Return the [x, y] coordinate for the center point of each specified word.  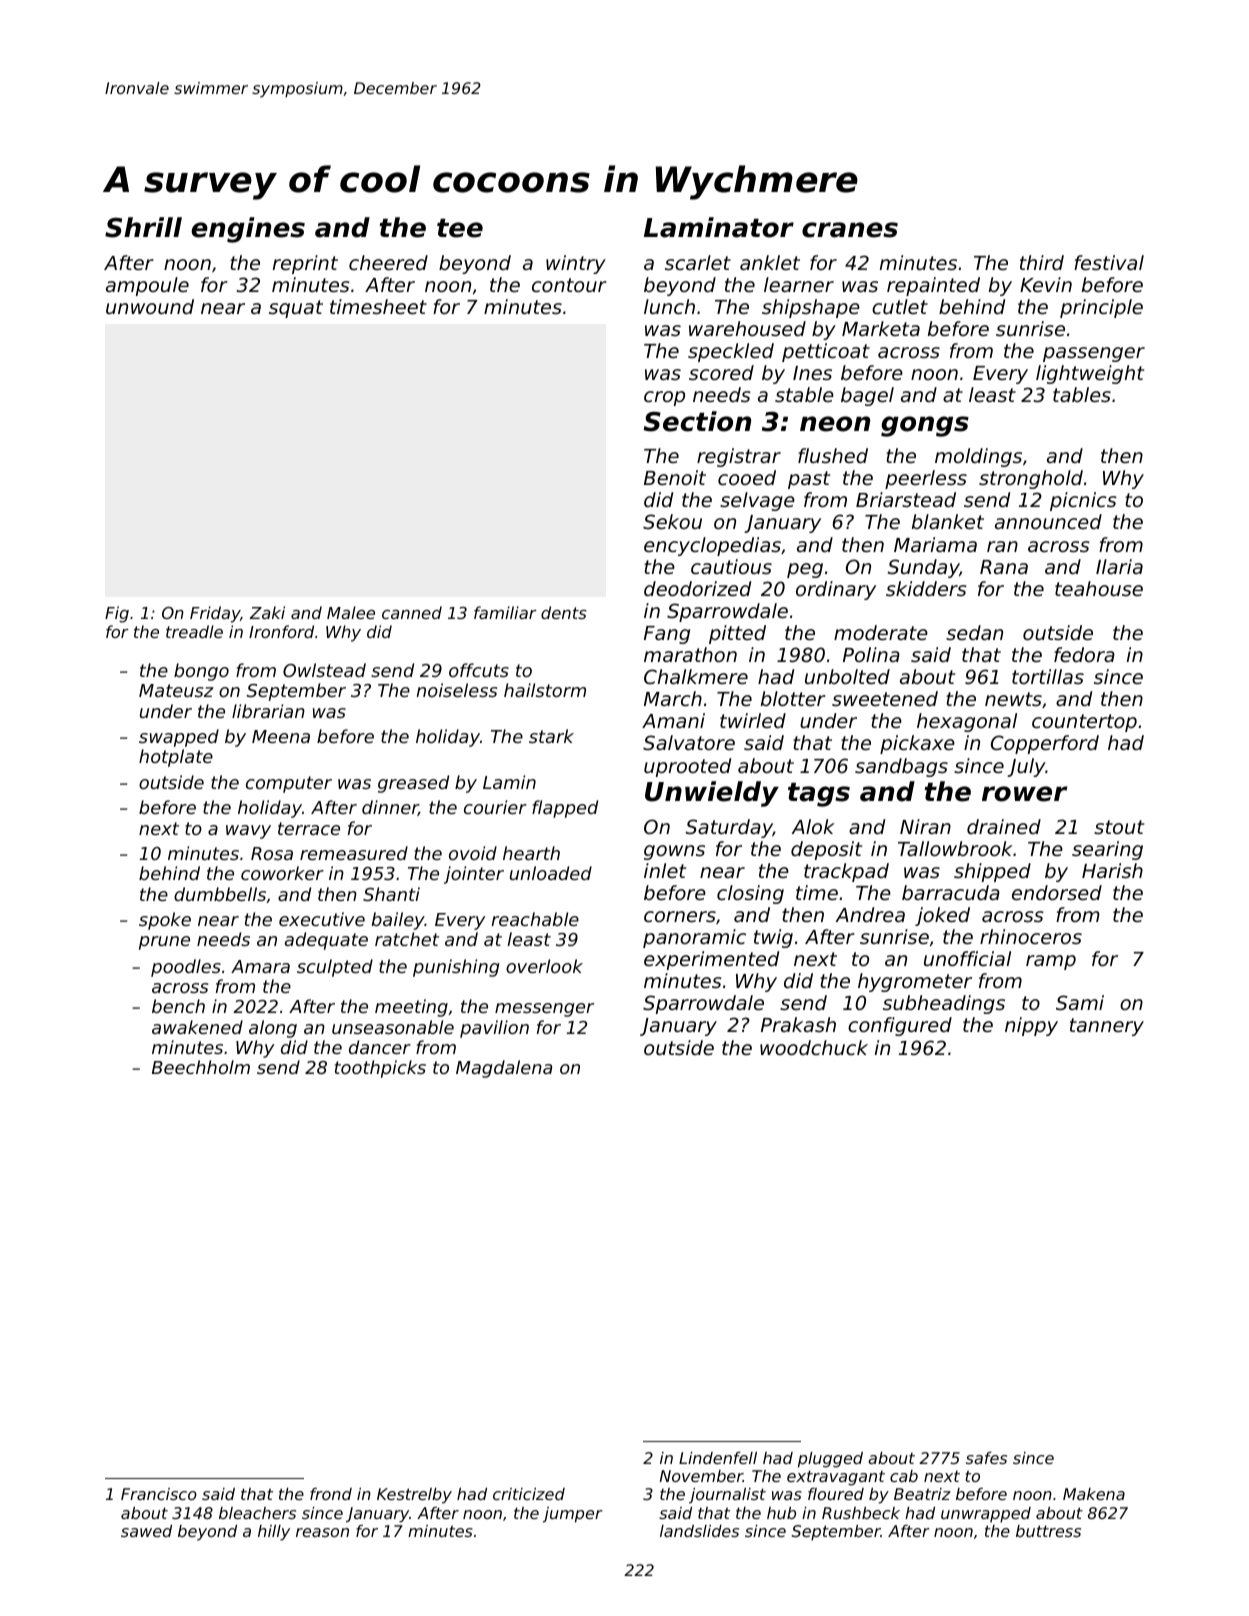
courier [495, 807]
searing [1107, 850]
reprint [305, 264]
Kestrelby [414, 1496]
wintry [576, 264]
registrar [739, 457]
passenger [1094, 354]
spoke [165, 921]
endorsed [1057, 892]
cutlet [900, 306]
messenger [544, 1010]
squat [296, 309]
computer [289, 784]
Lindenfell [718, 1458]
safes [986, 1458]
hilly [274, 1533]
